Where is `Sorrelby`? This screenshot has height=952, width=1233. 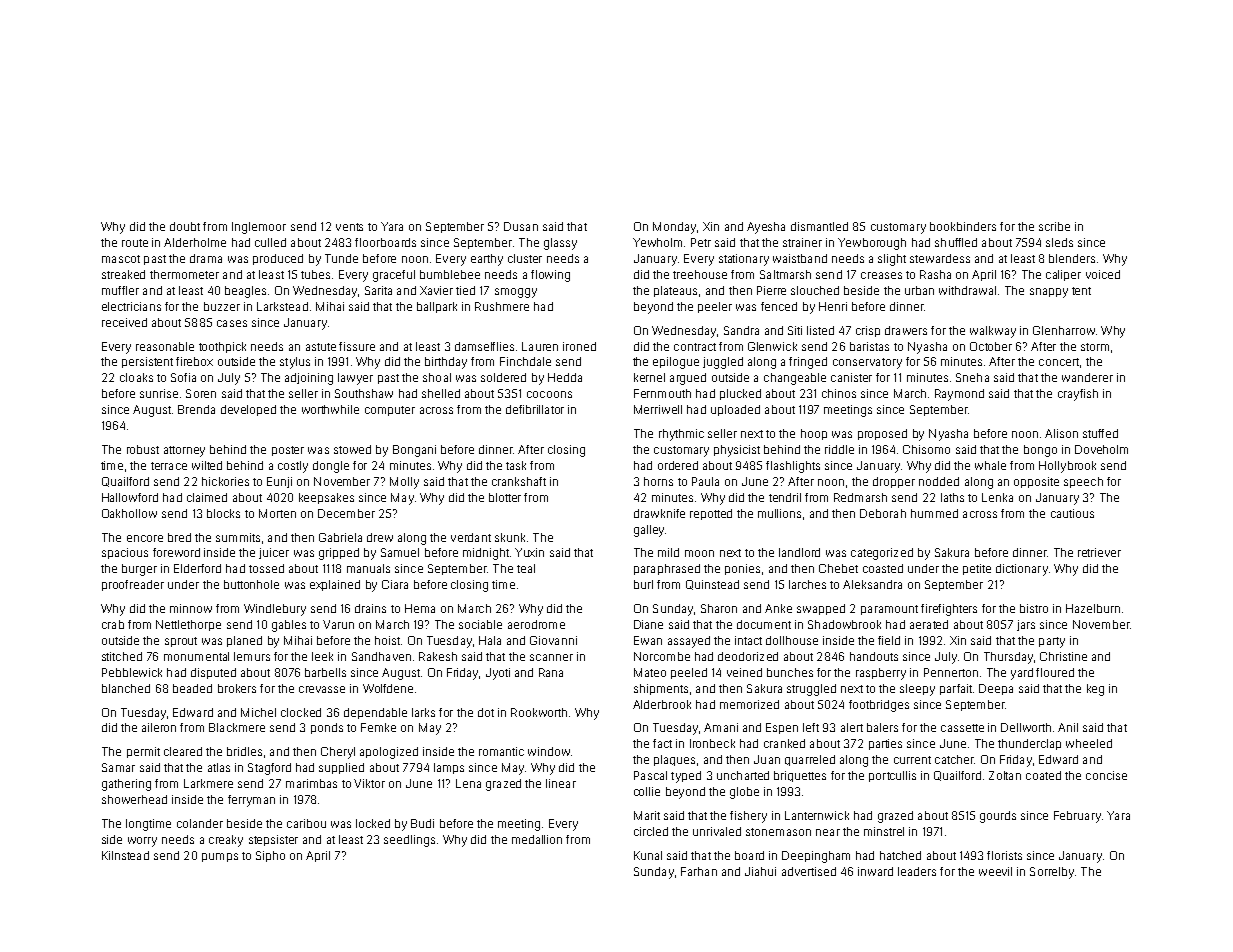
Sorrelby is located at coordinates (1052, 873).
